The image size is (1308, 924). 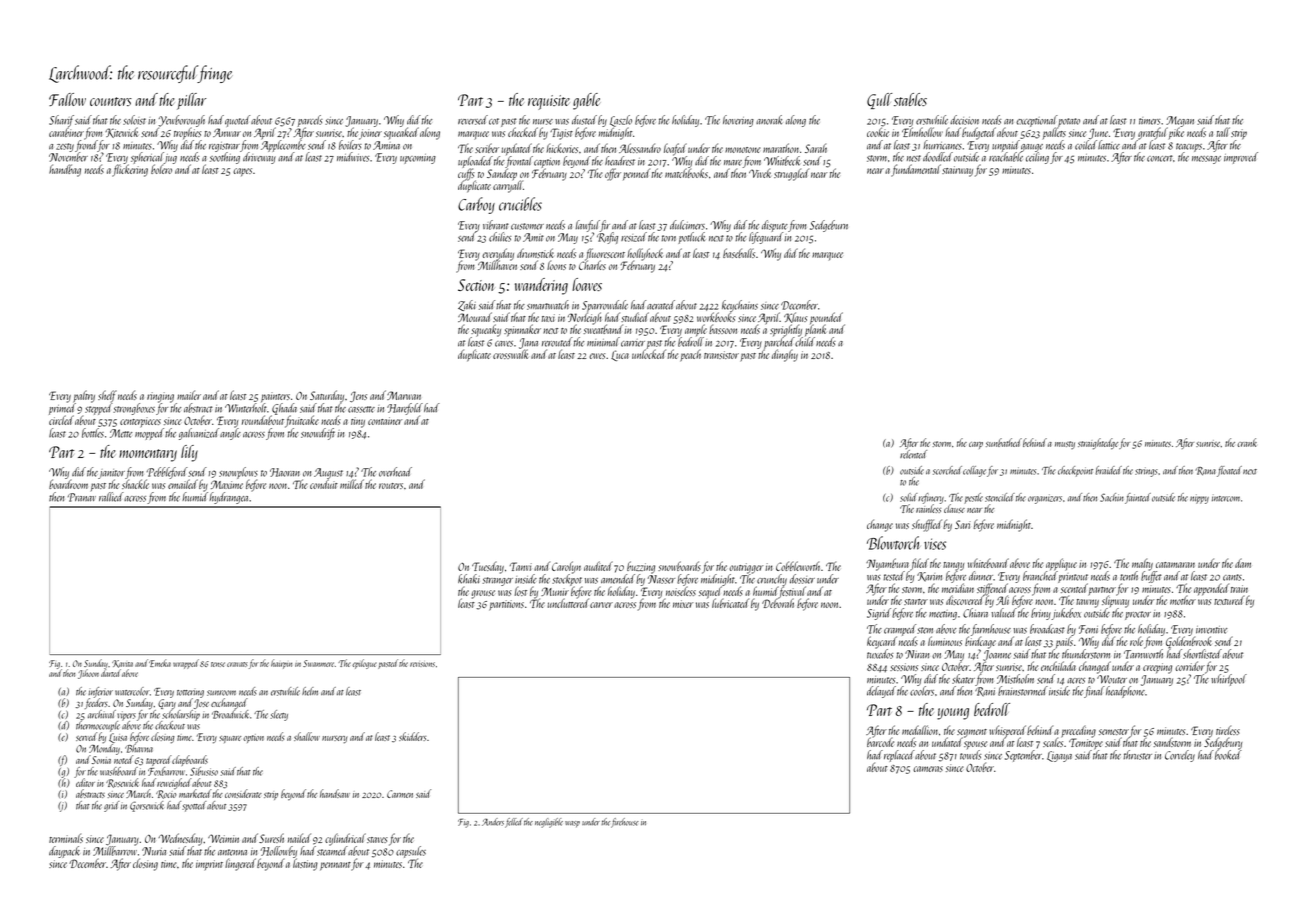 What do you see at coordinates (827, 318) in the screenshot?
I see `pounded` at bounding box center [827, 318].
